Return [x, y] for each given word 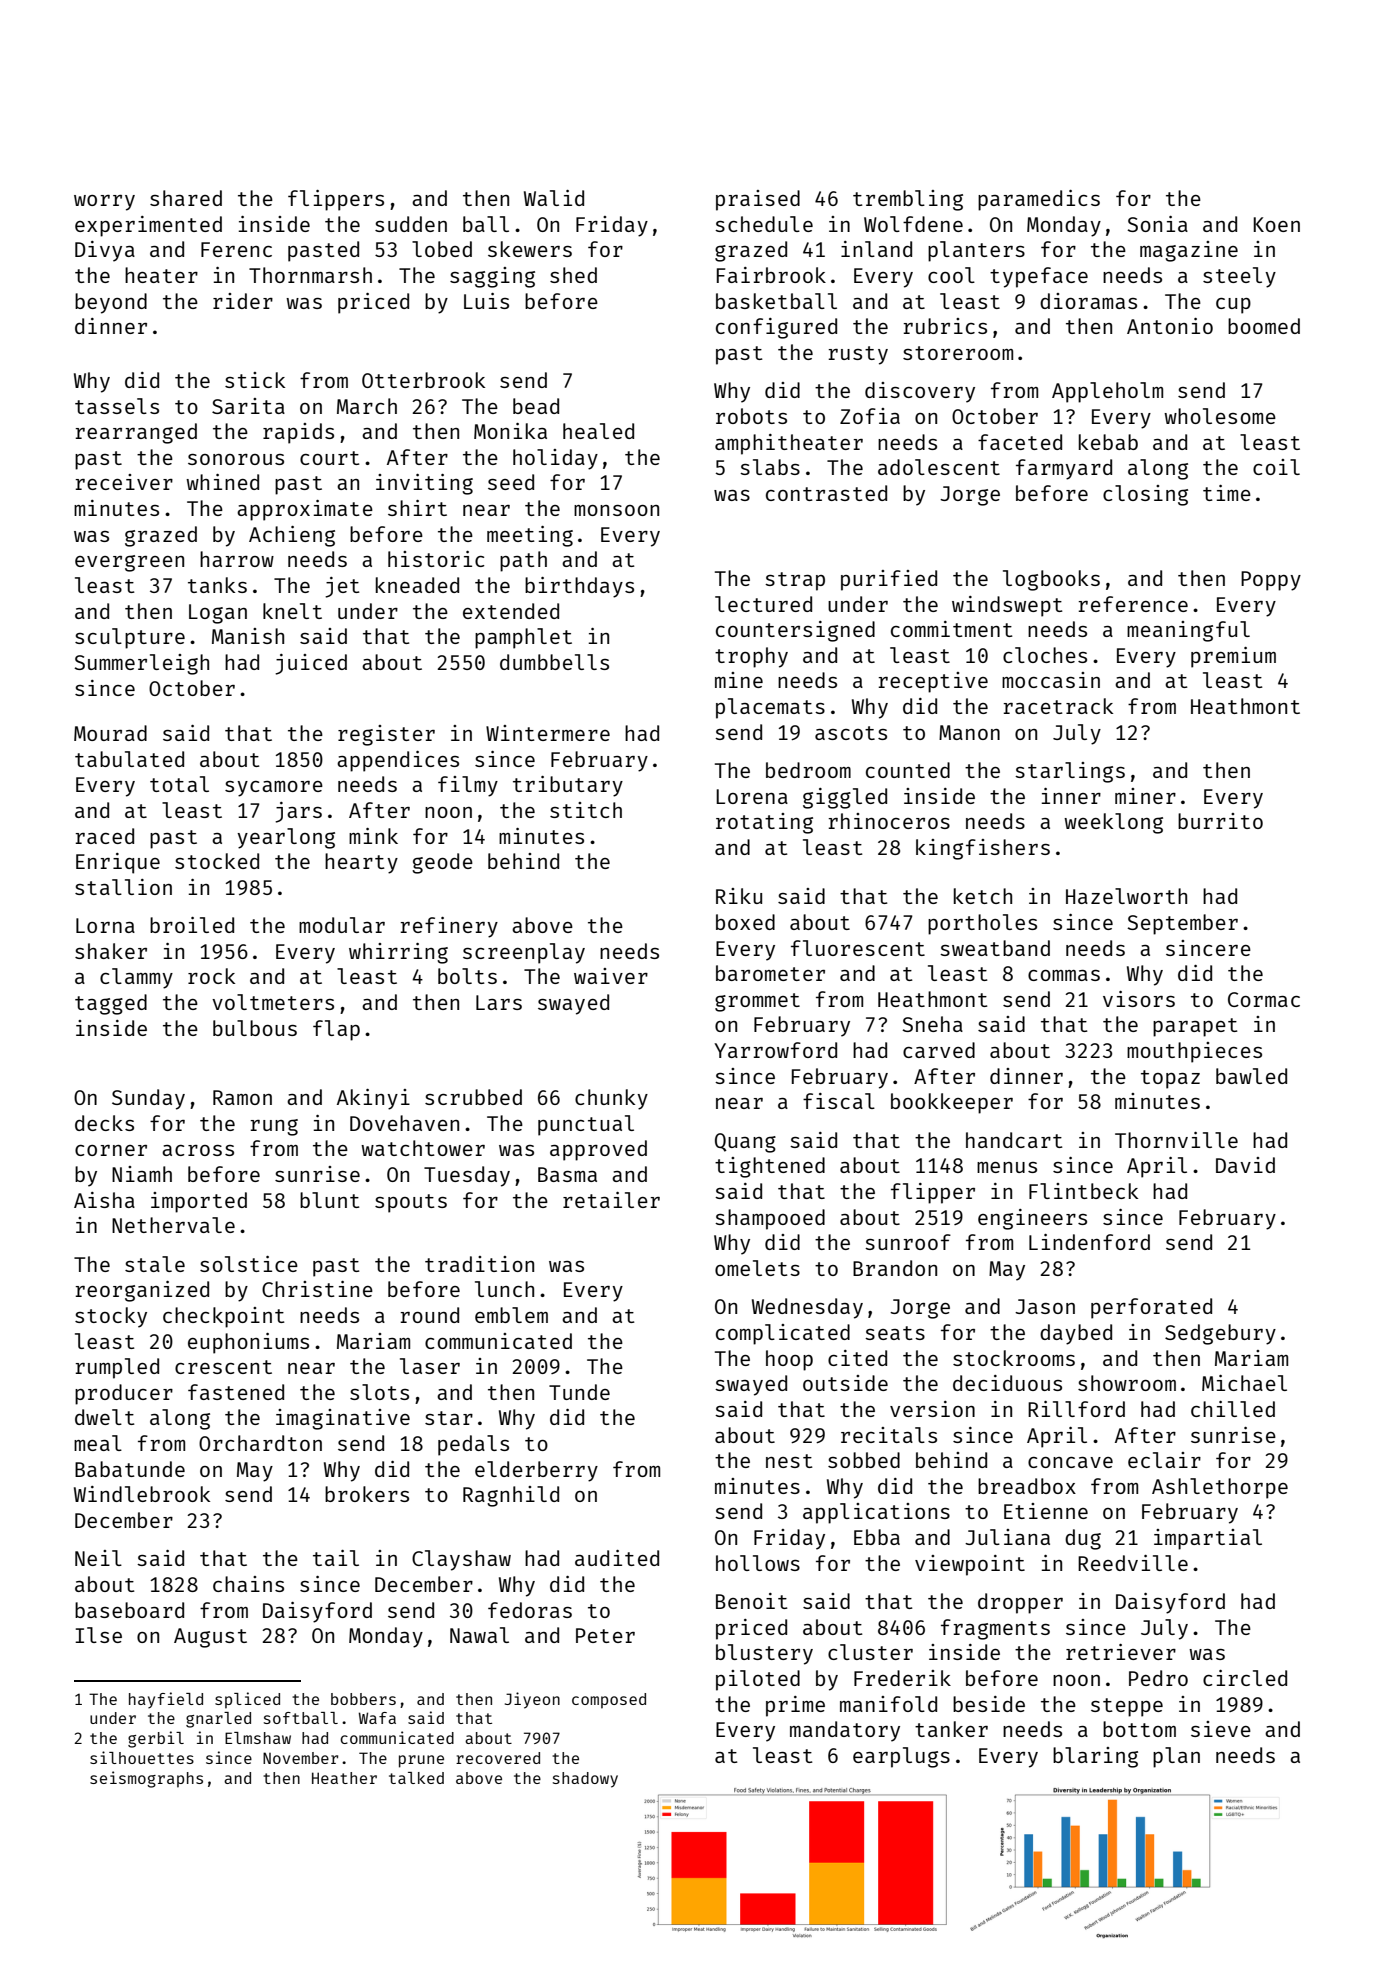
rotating [764, 823]
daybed [1076, 1334]
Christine [317, 1289]
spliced [247, 1700]
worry [104, 203]
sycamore [274, 789]
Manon [969, 732]
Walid [554, 198]
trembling [908, 200]
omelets [757, 1268]
